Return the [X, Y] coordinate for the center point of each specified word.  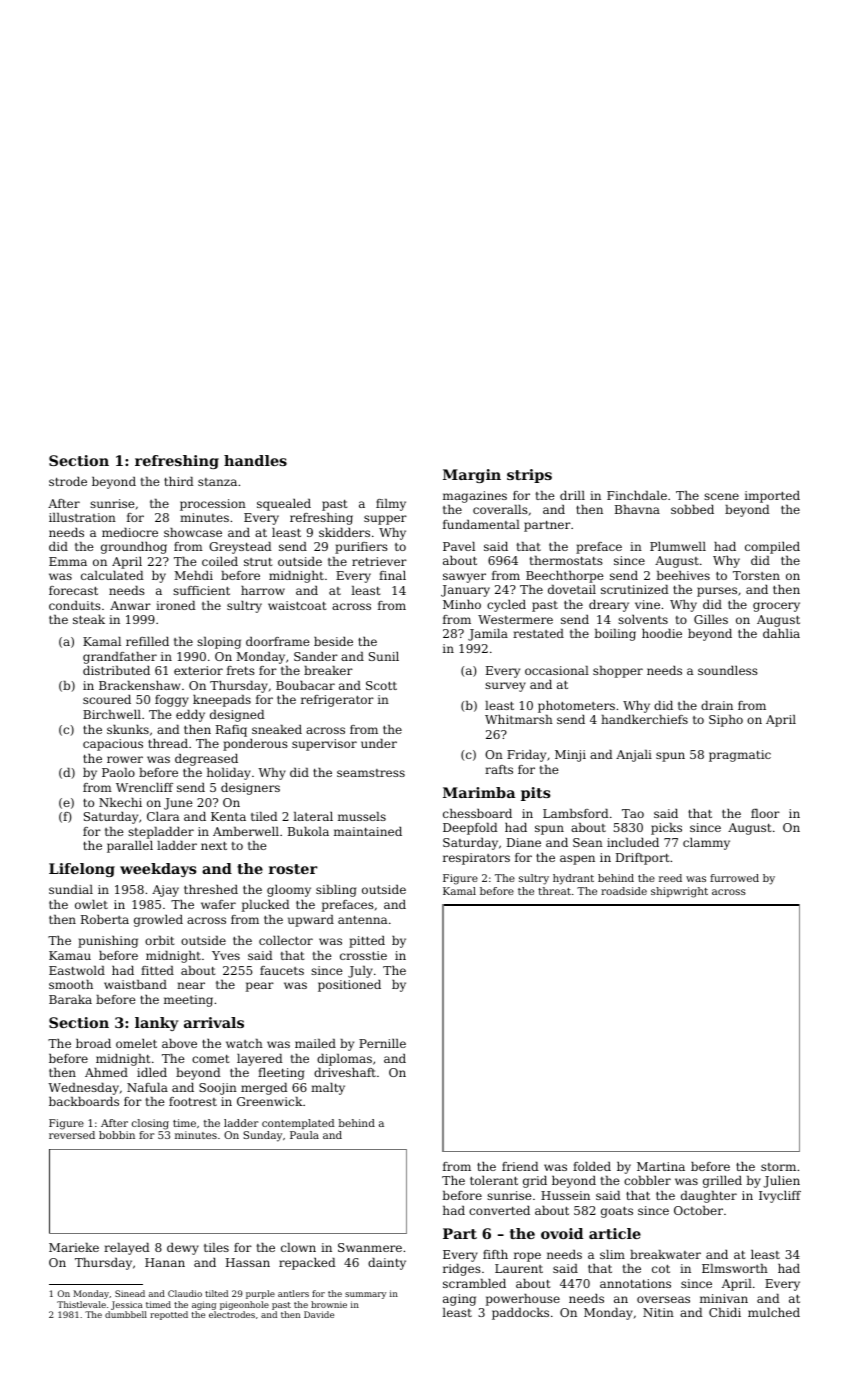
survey [505, 687]
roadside [624, 891]
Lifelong [82, 870]
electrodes [232, 1314]
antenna [363, 920]
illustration [82, 517]
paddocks [520, 1314]
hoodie [662, 633]
